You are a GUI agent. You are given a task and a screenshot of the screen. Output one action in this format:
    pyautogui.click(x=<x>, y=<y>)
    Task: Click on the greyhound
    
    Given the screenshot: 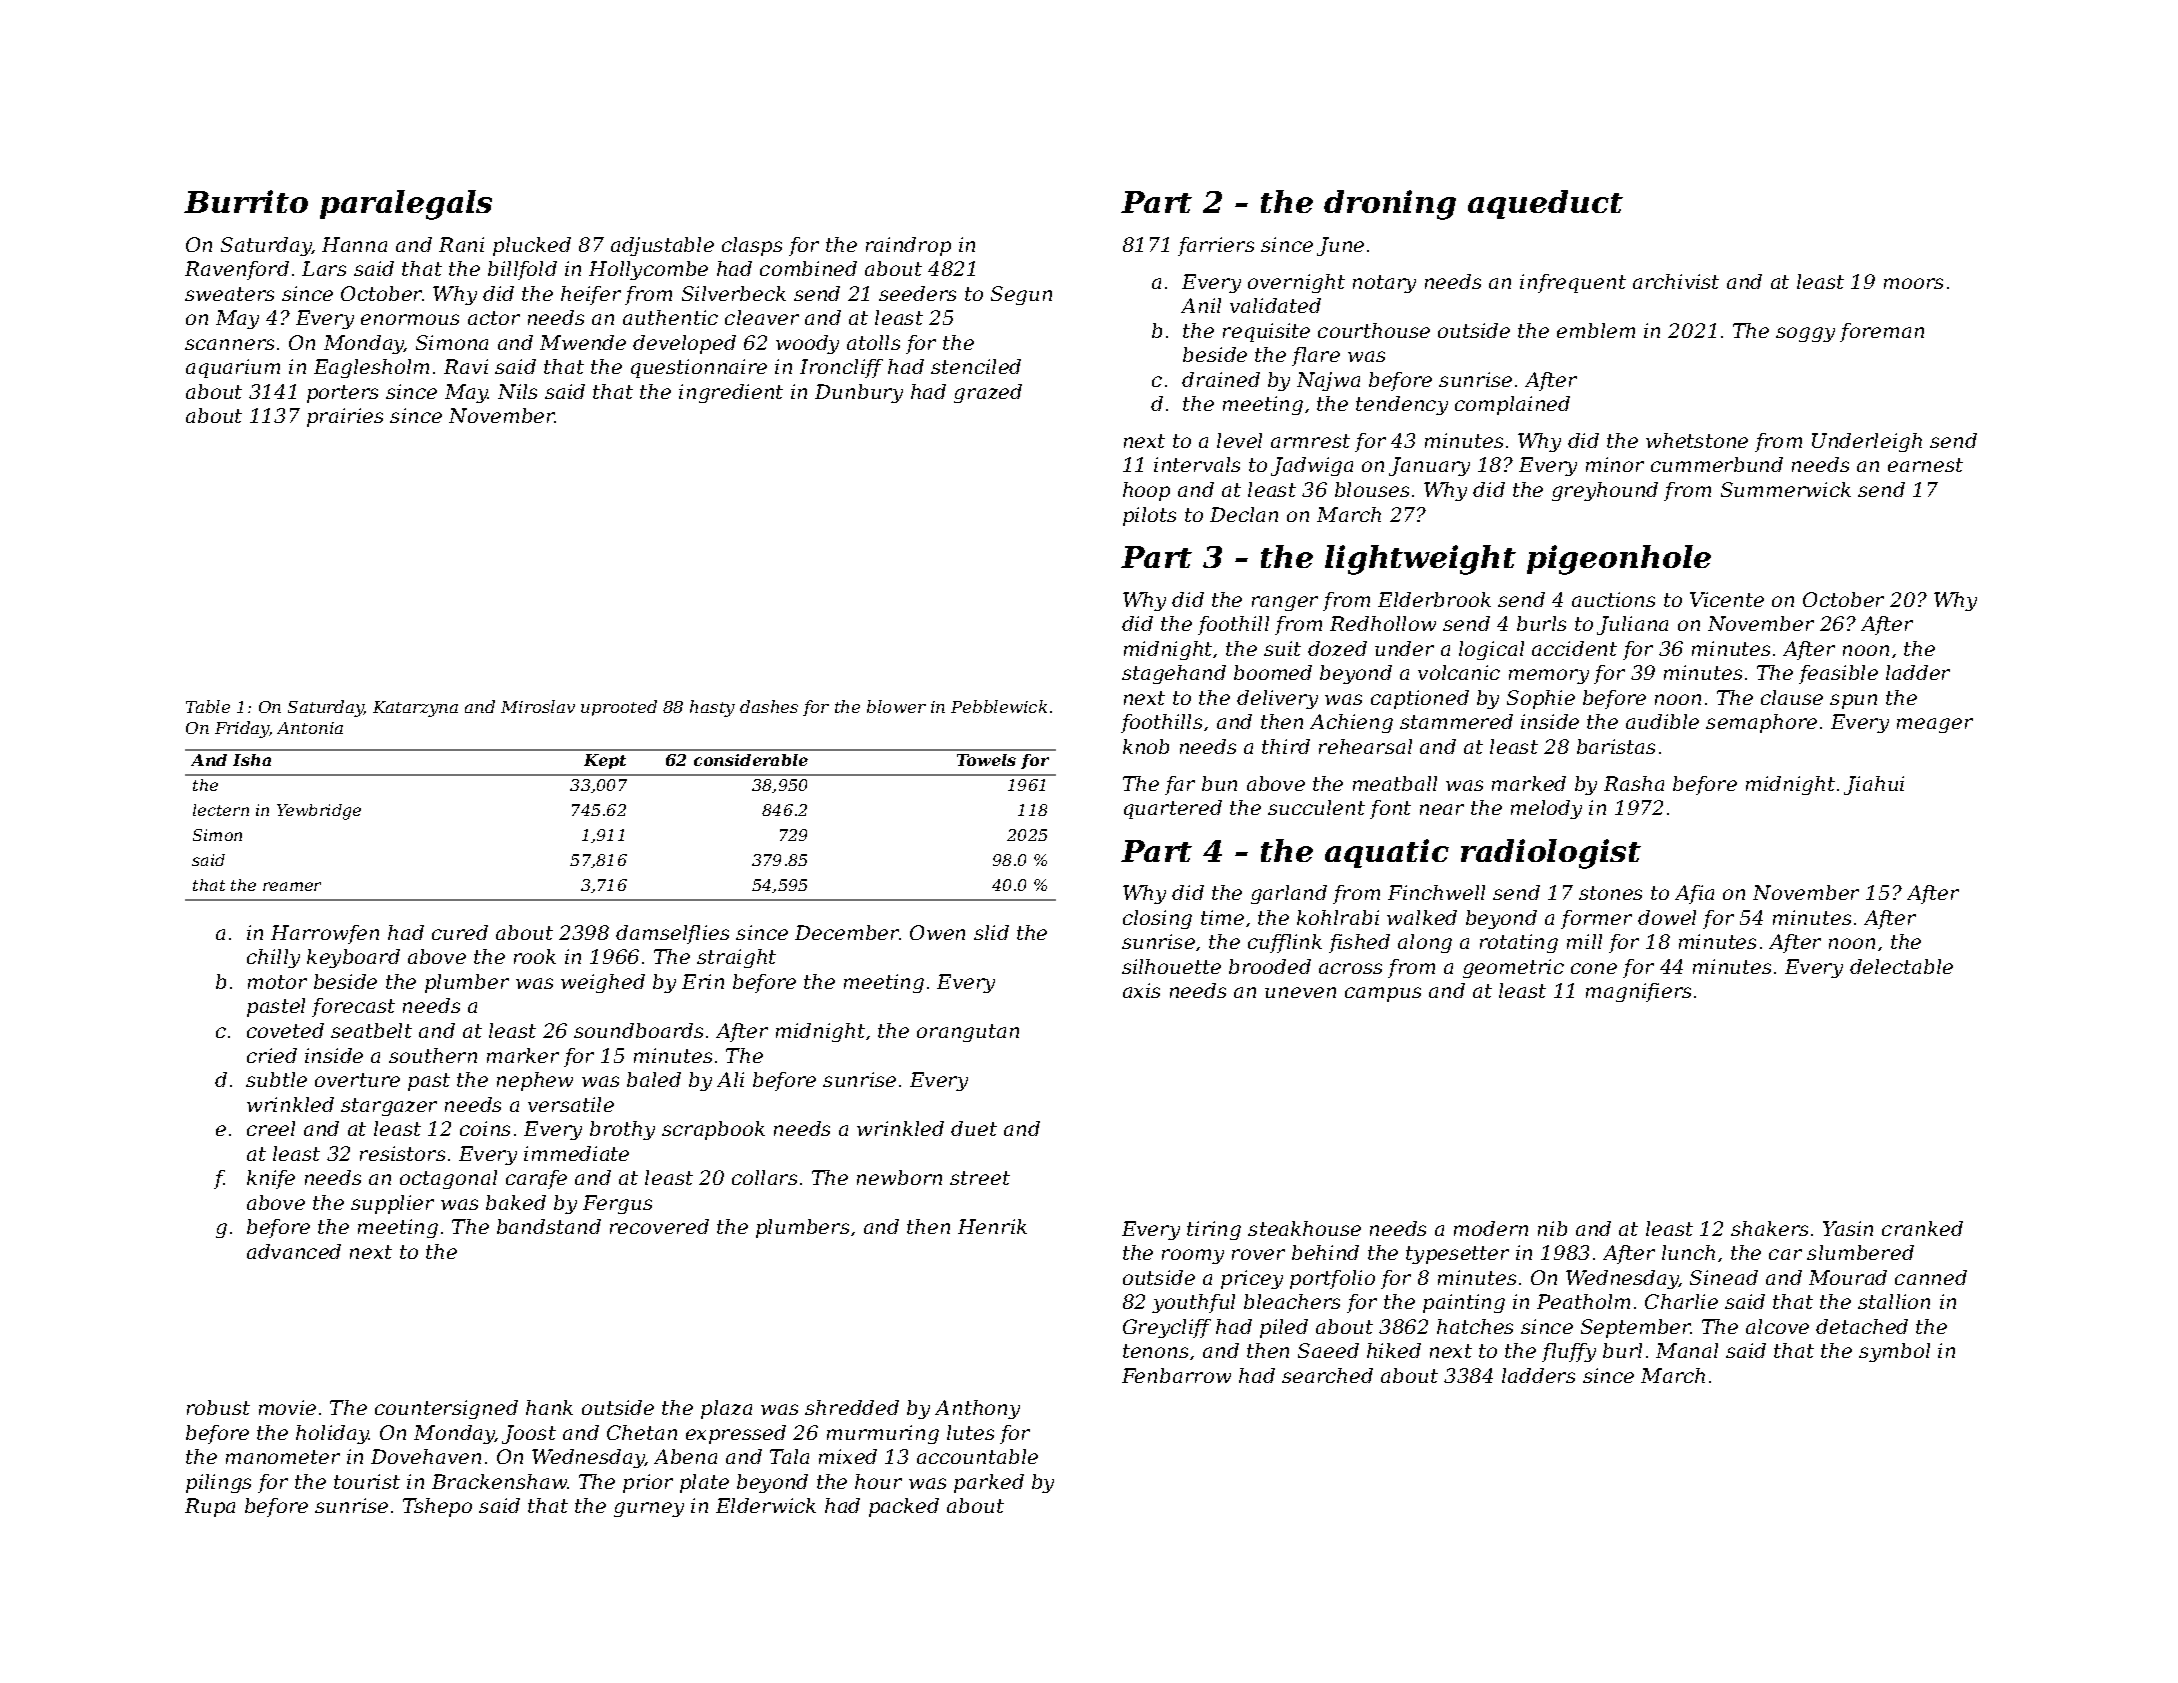 What is the action you would take?
    pyautogui.click(x=1605, y=491)
